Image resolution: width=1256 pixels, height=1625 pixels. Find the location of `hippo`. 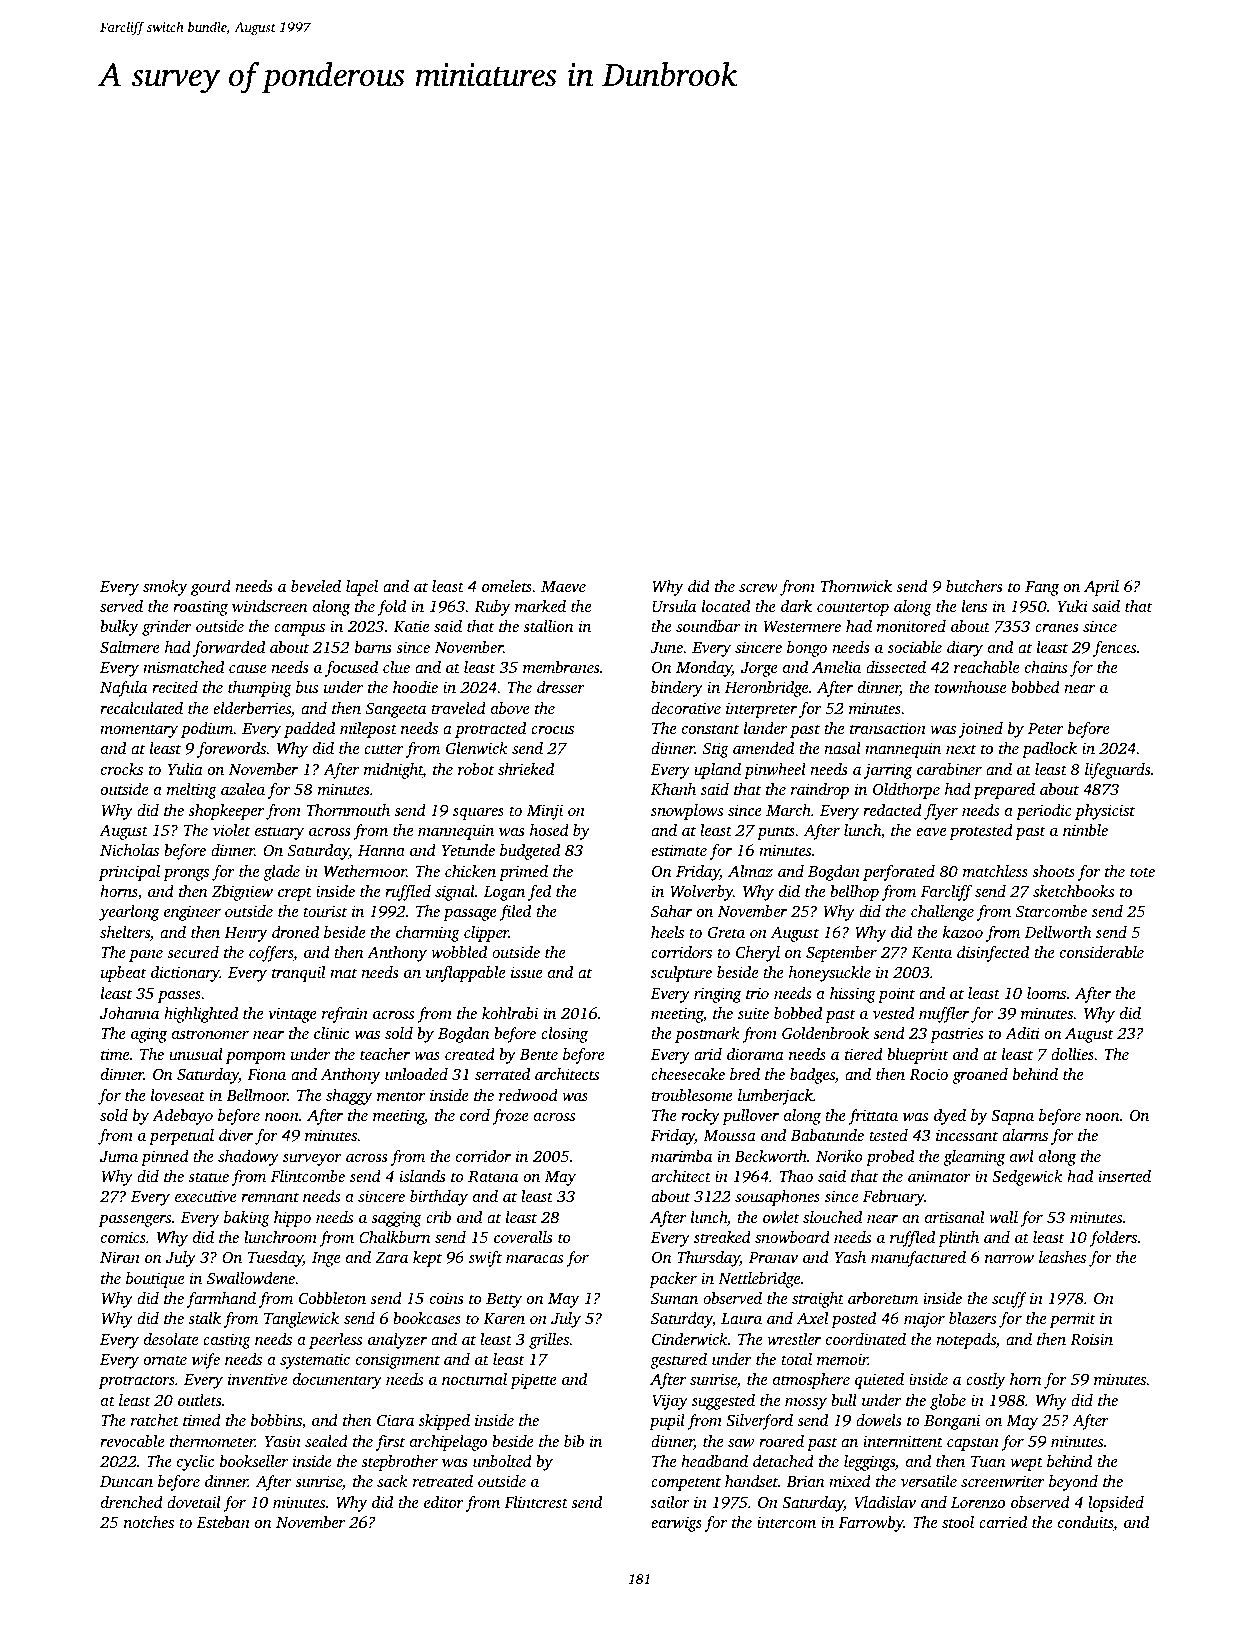

hippo is located at coordinates (292, 1219).
